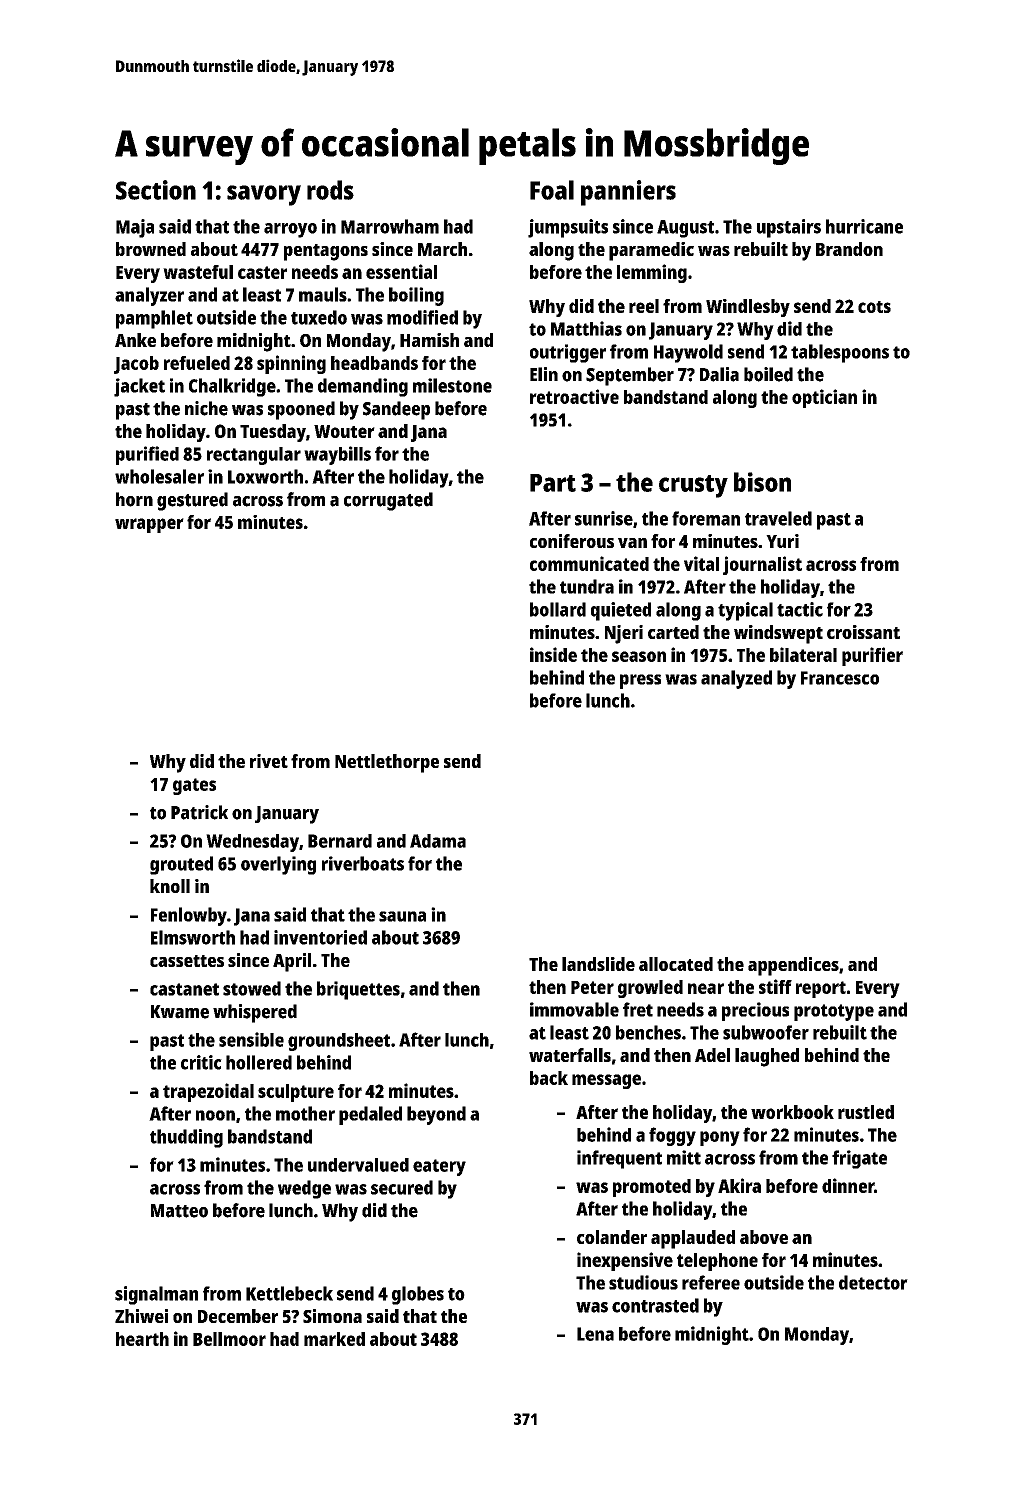 The width and height of the document is (1027, 1487). I want to click on thudding, so click(186, 1138).
